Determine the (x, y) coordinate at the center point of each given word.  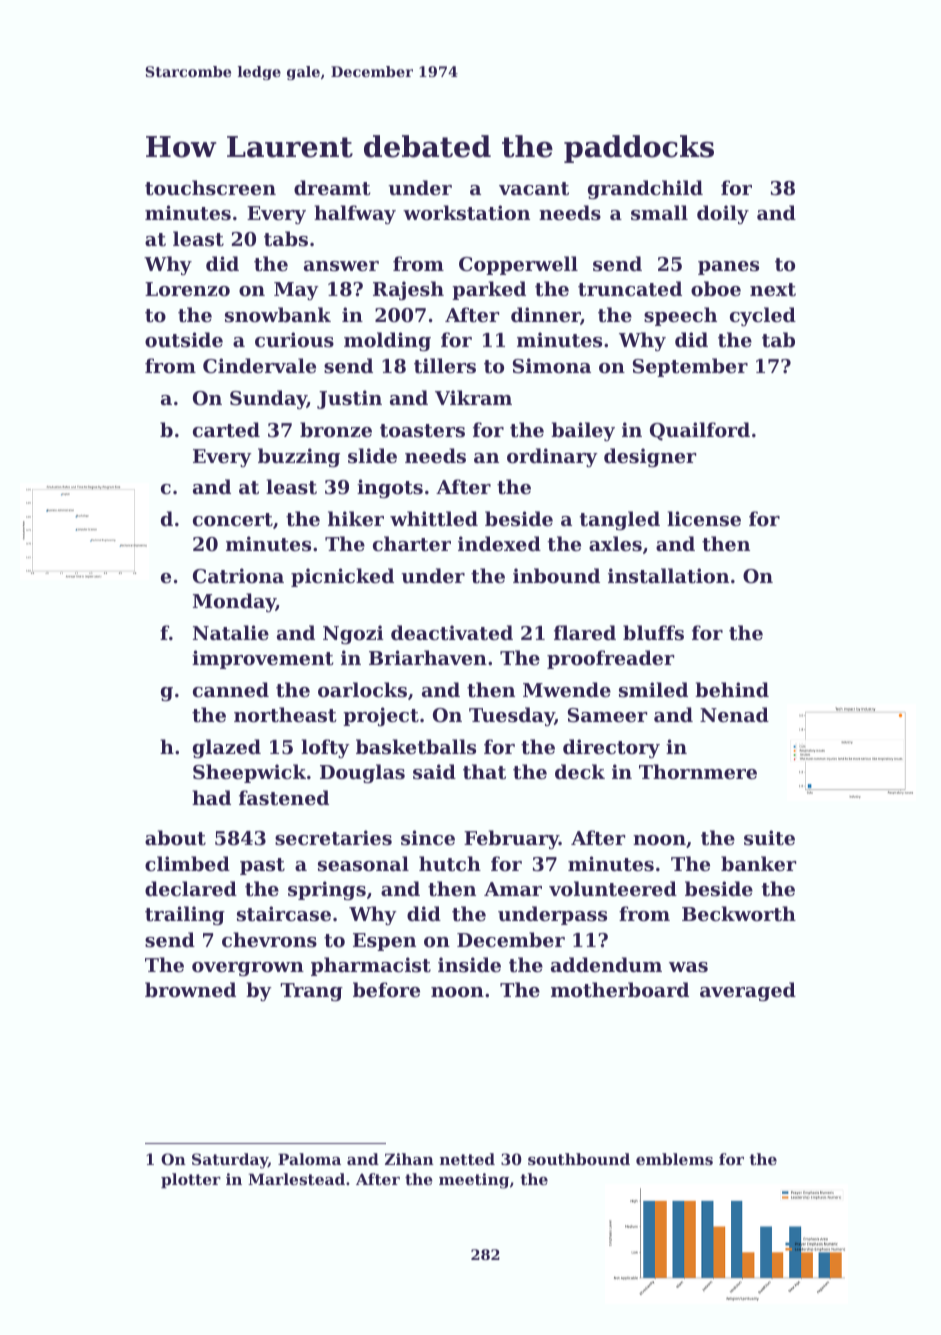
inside (469, 965)
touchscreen (210, 188)
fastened (284, 798)
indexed (499, 543)
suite (769, 838)
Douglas (362, 773)
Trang (311, 992)
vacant (534, 189)
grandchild (645, 189)
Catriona (238, 576)
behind (732, 689)
